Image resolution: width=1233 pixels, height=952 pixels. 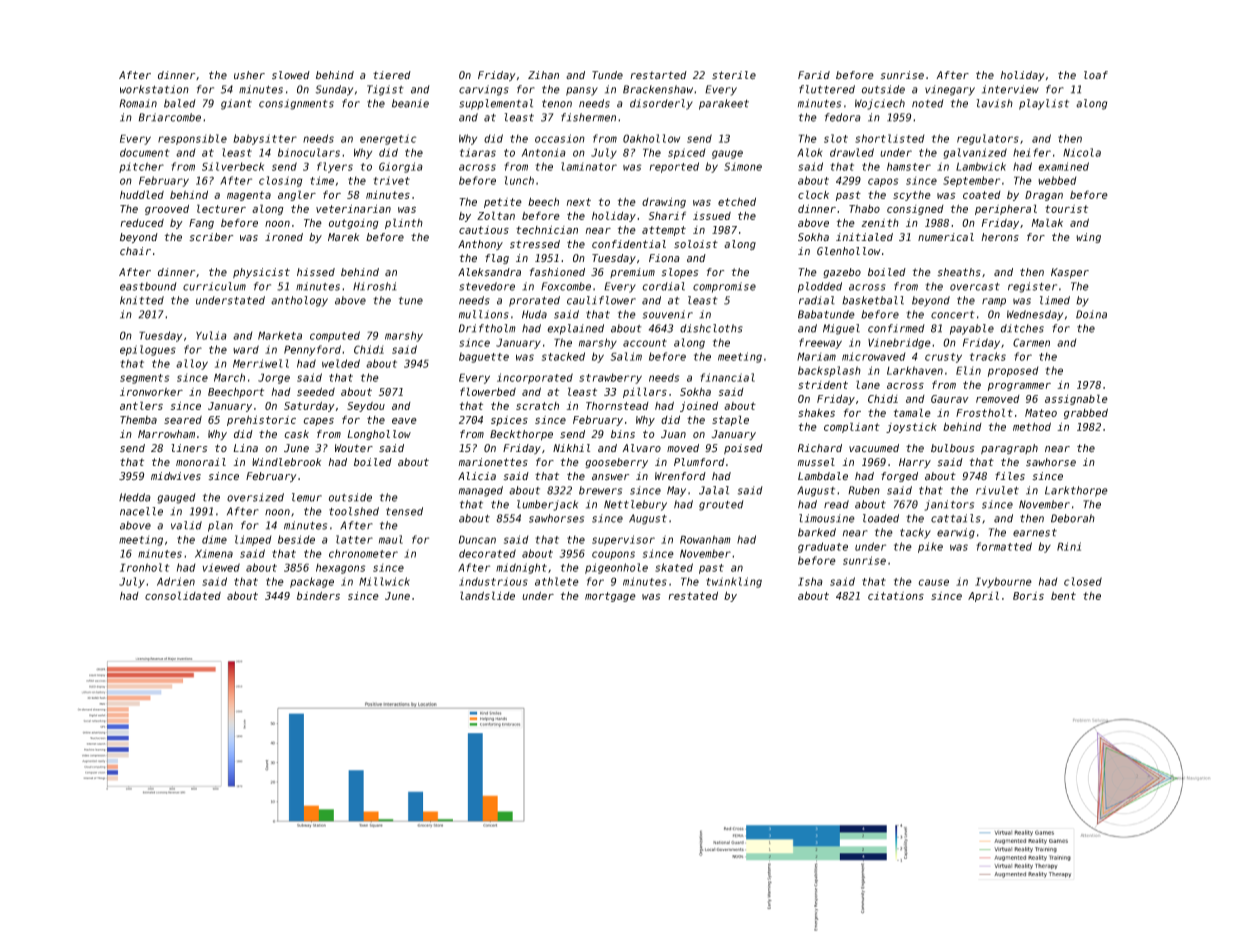 What do you see at coordinates (1096, 75) in the document?
I see `loaf` at bounding box center [1096, 75].
